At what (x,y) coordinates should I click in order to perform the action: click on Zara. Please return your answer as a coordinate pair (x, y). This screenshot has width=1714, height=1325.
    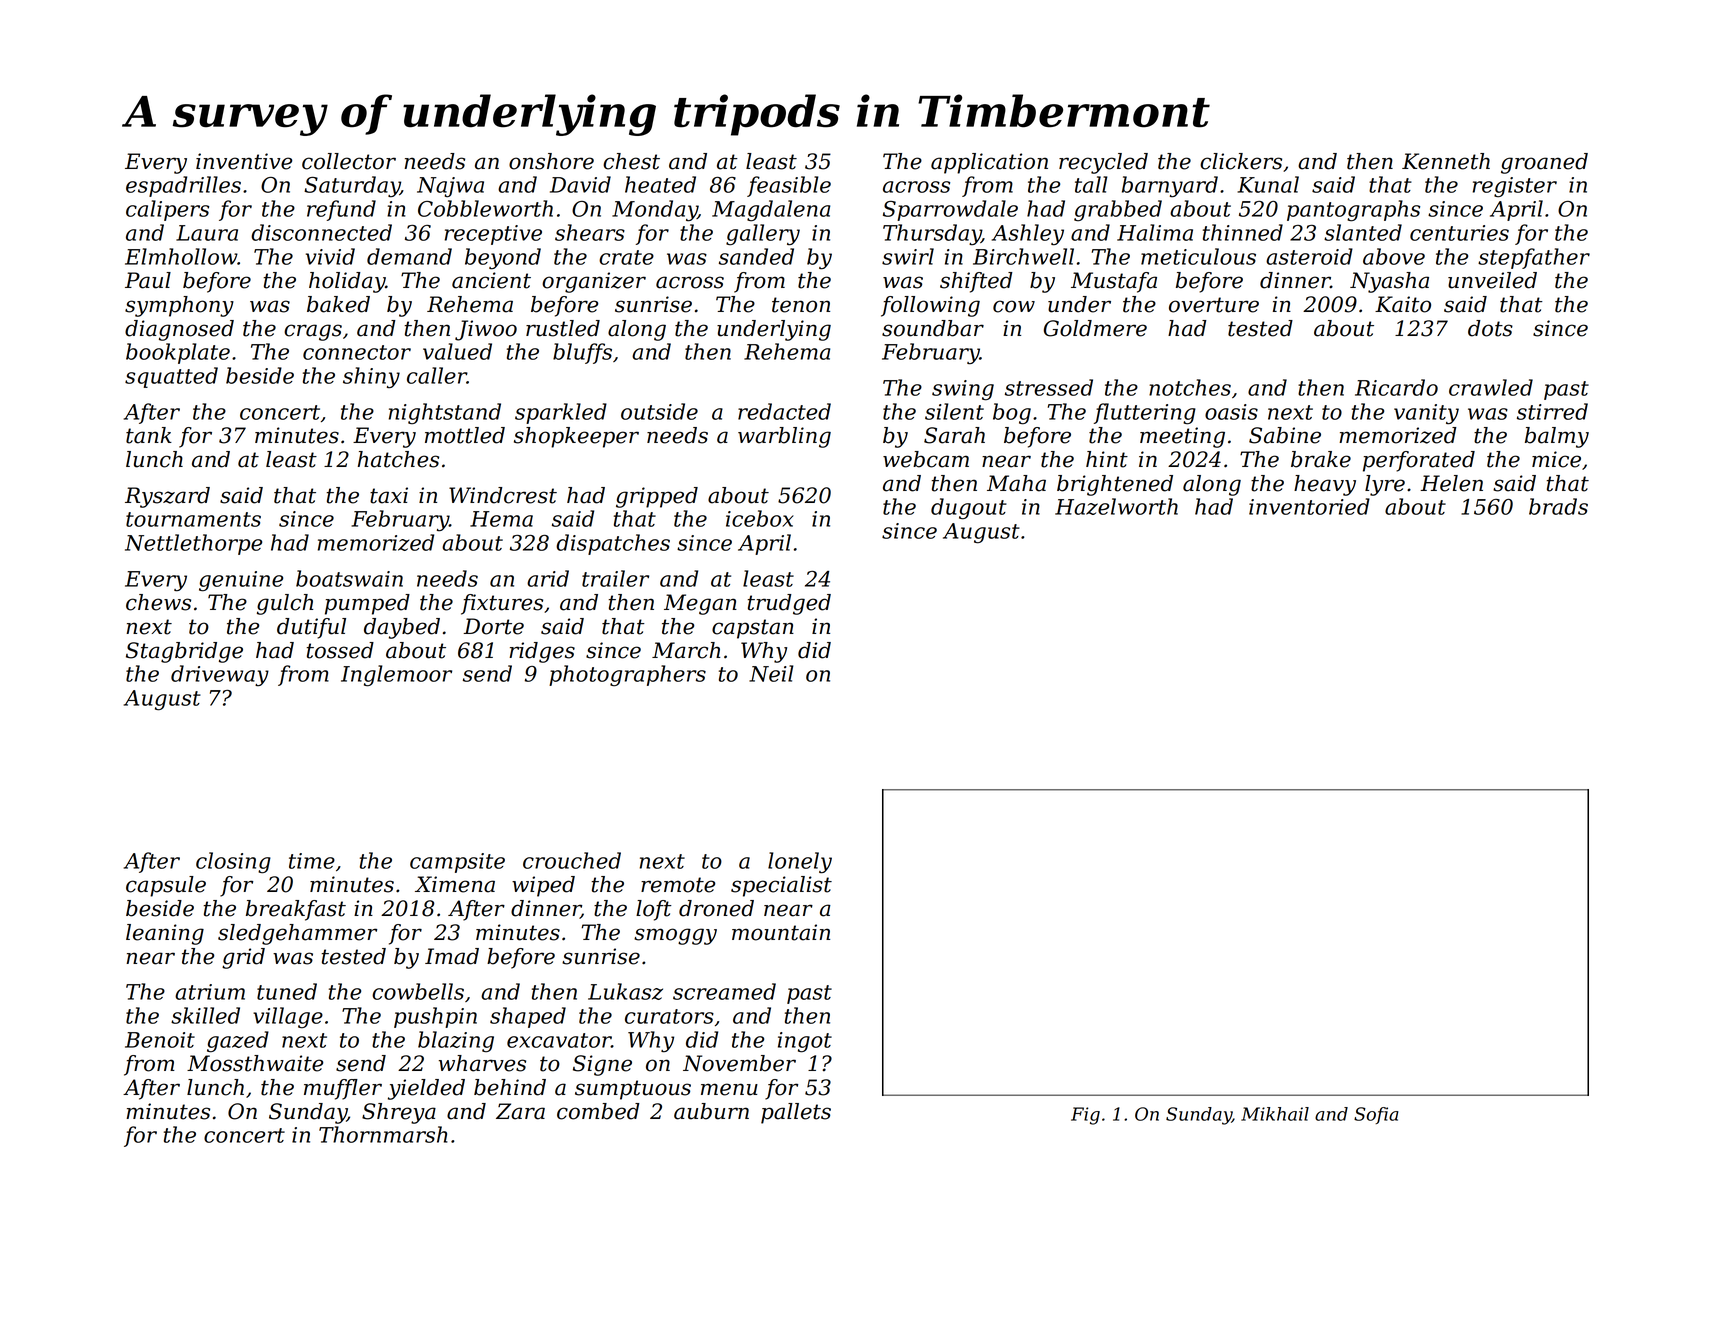
    Looking at the image, I should click on (520, 1111).
